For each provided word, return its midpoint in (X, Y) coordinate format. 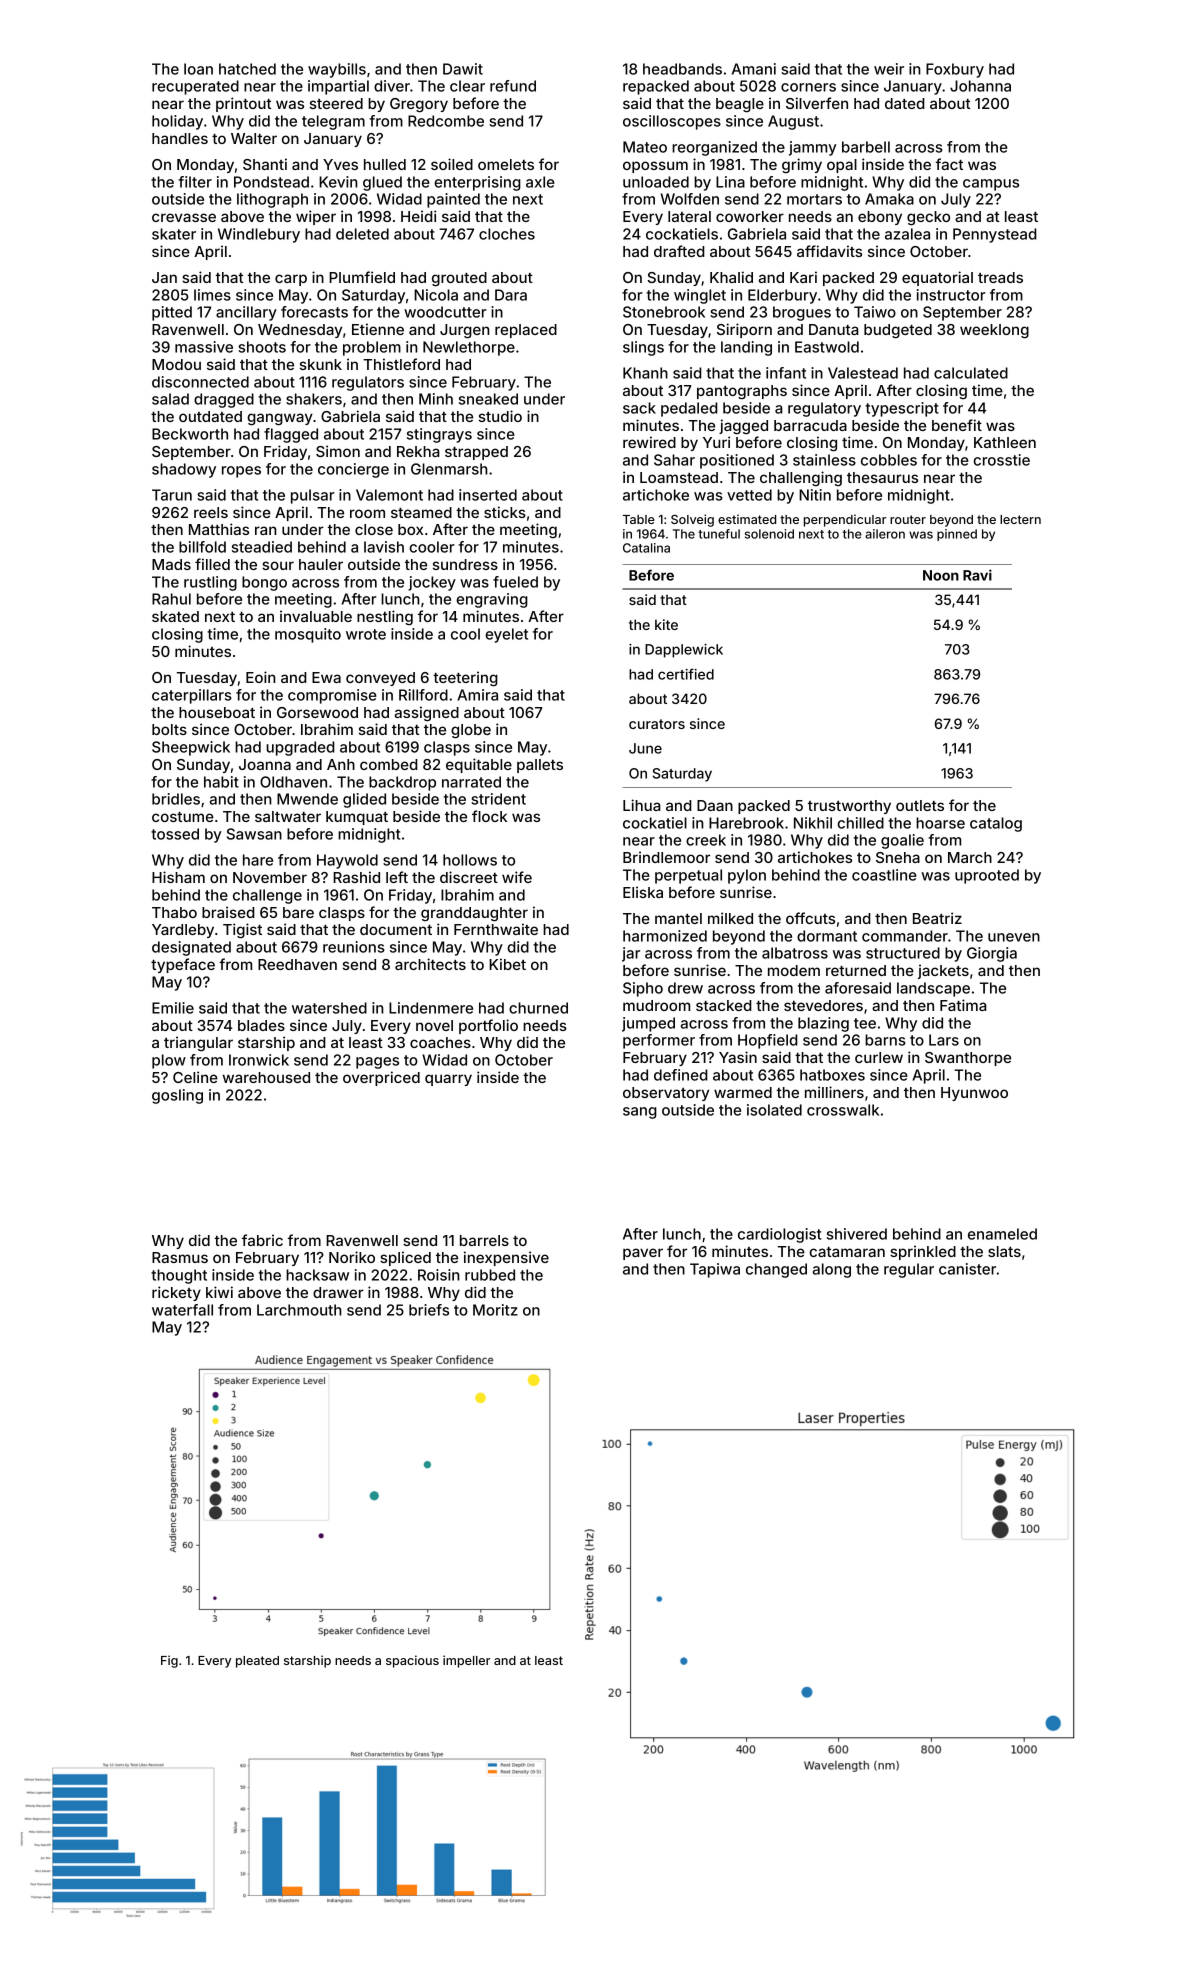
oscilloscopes (672, 122)
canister (968, 1269)
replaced (526, 331)
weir (889, 69)
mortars (814, 199)
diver (392, 86)
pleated (257, 1662)
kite (666, 624)
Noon (941, 575)
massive (204, 347)
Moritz (495, 1310)
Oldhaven (293, 782)
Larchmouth (299, 1310)
